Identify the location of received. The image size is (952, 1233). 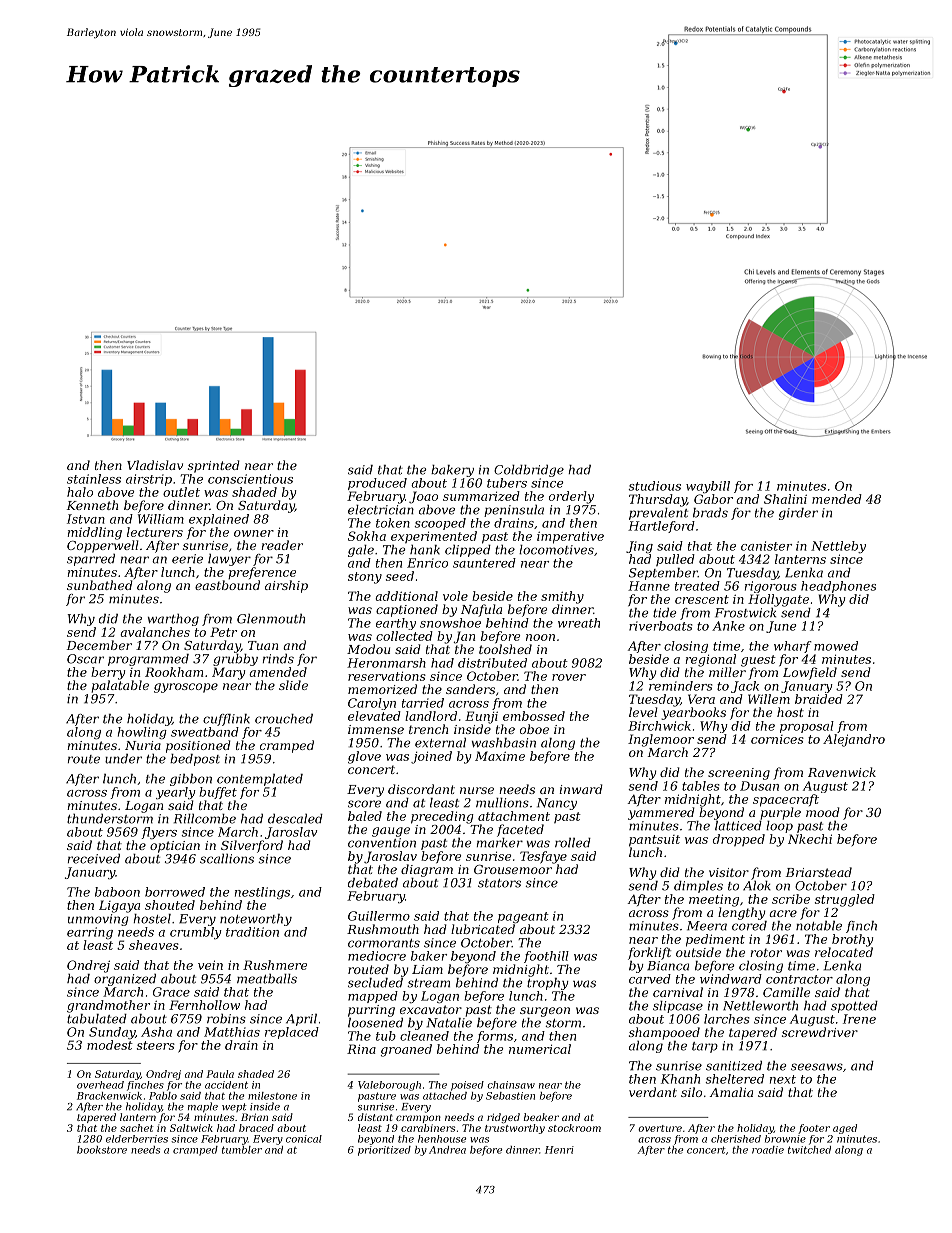
(94, 859).
